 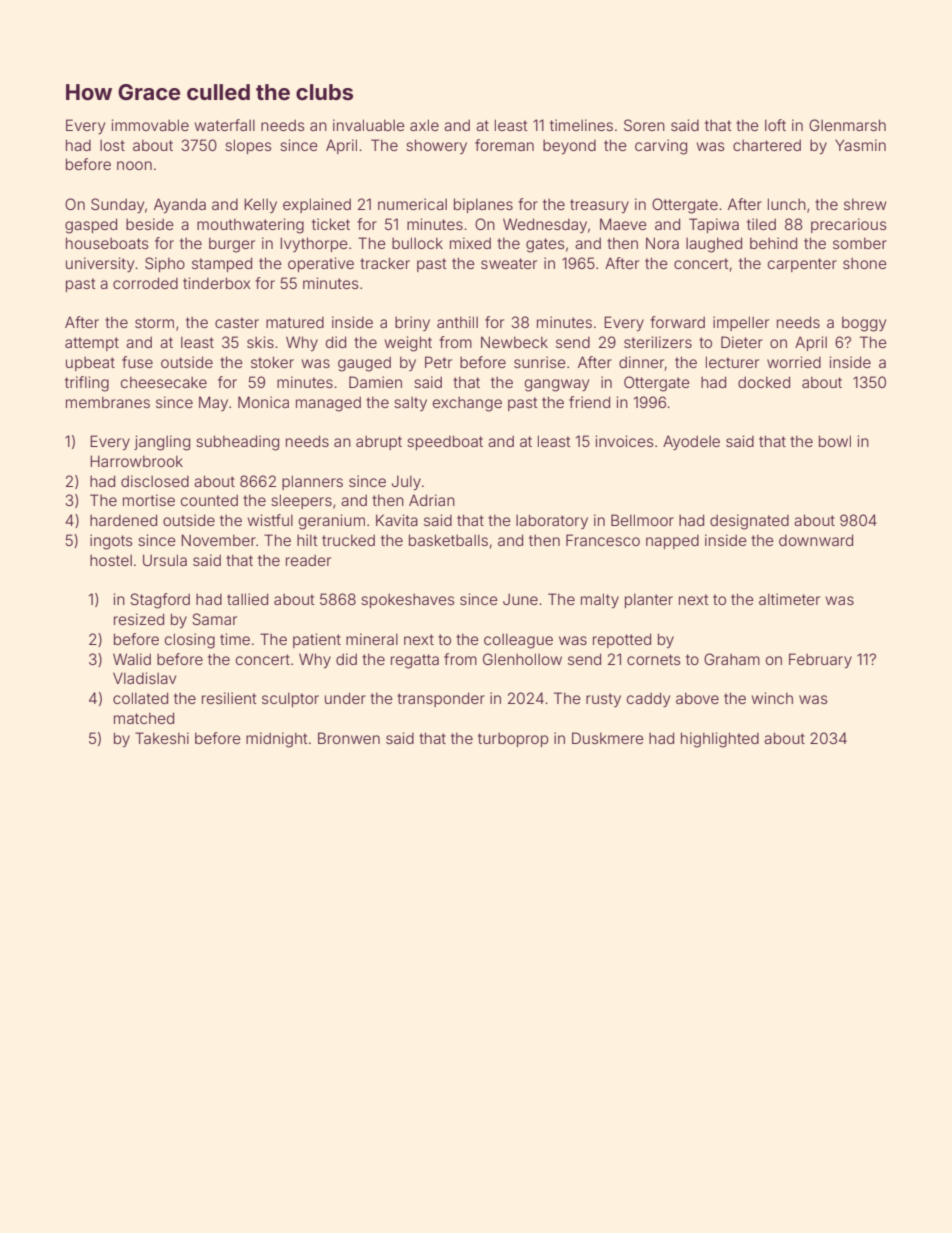 I want to click on matched, so click(x=144, y=718).
